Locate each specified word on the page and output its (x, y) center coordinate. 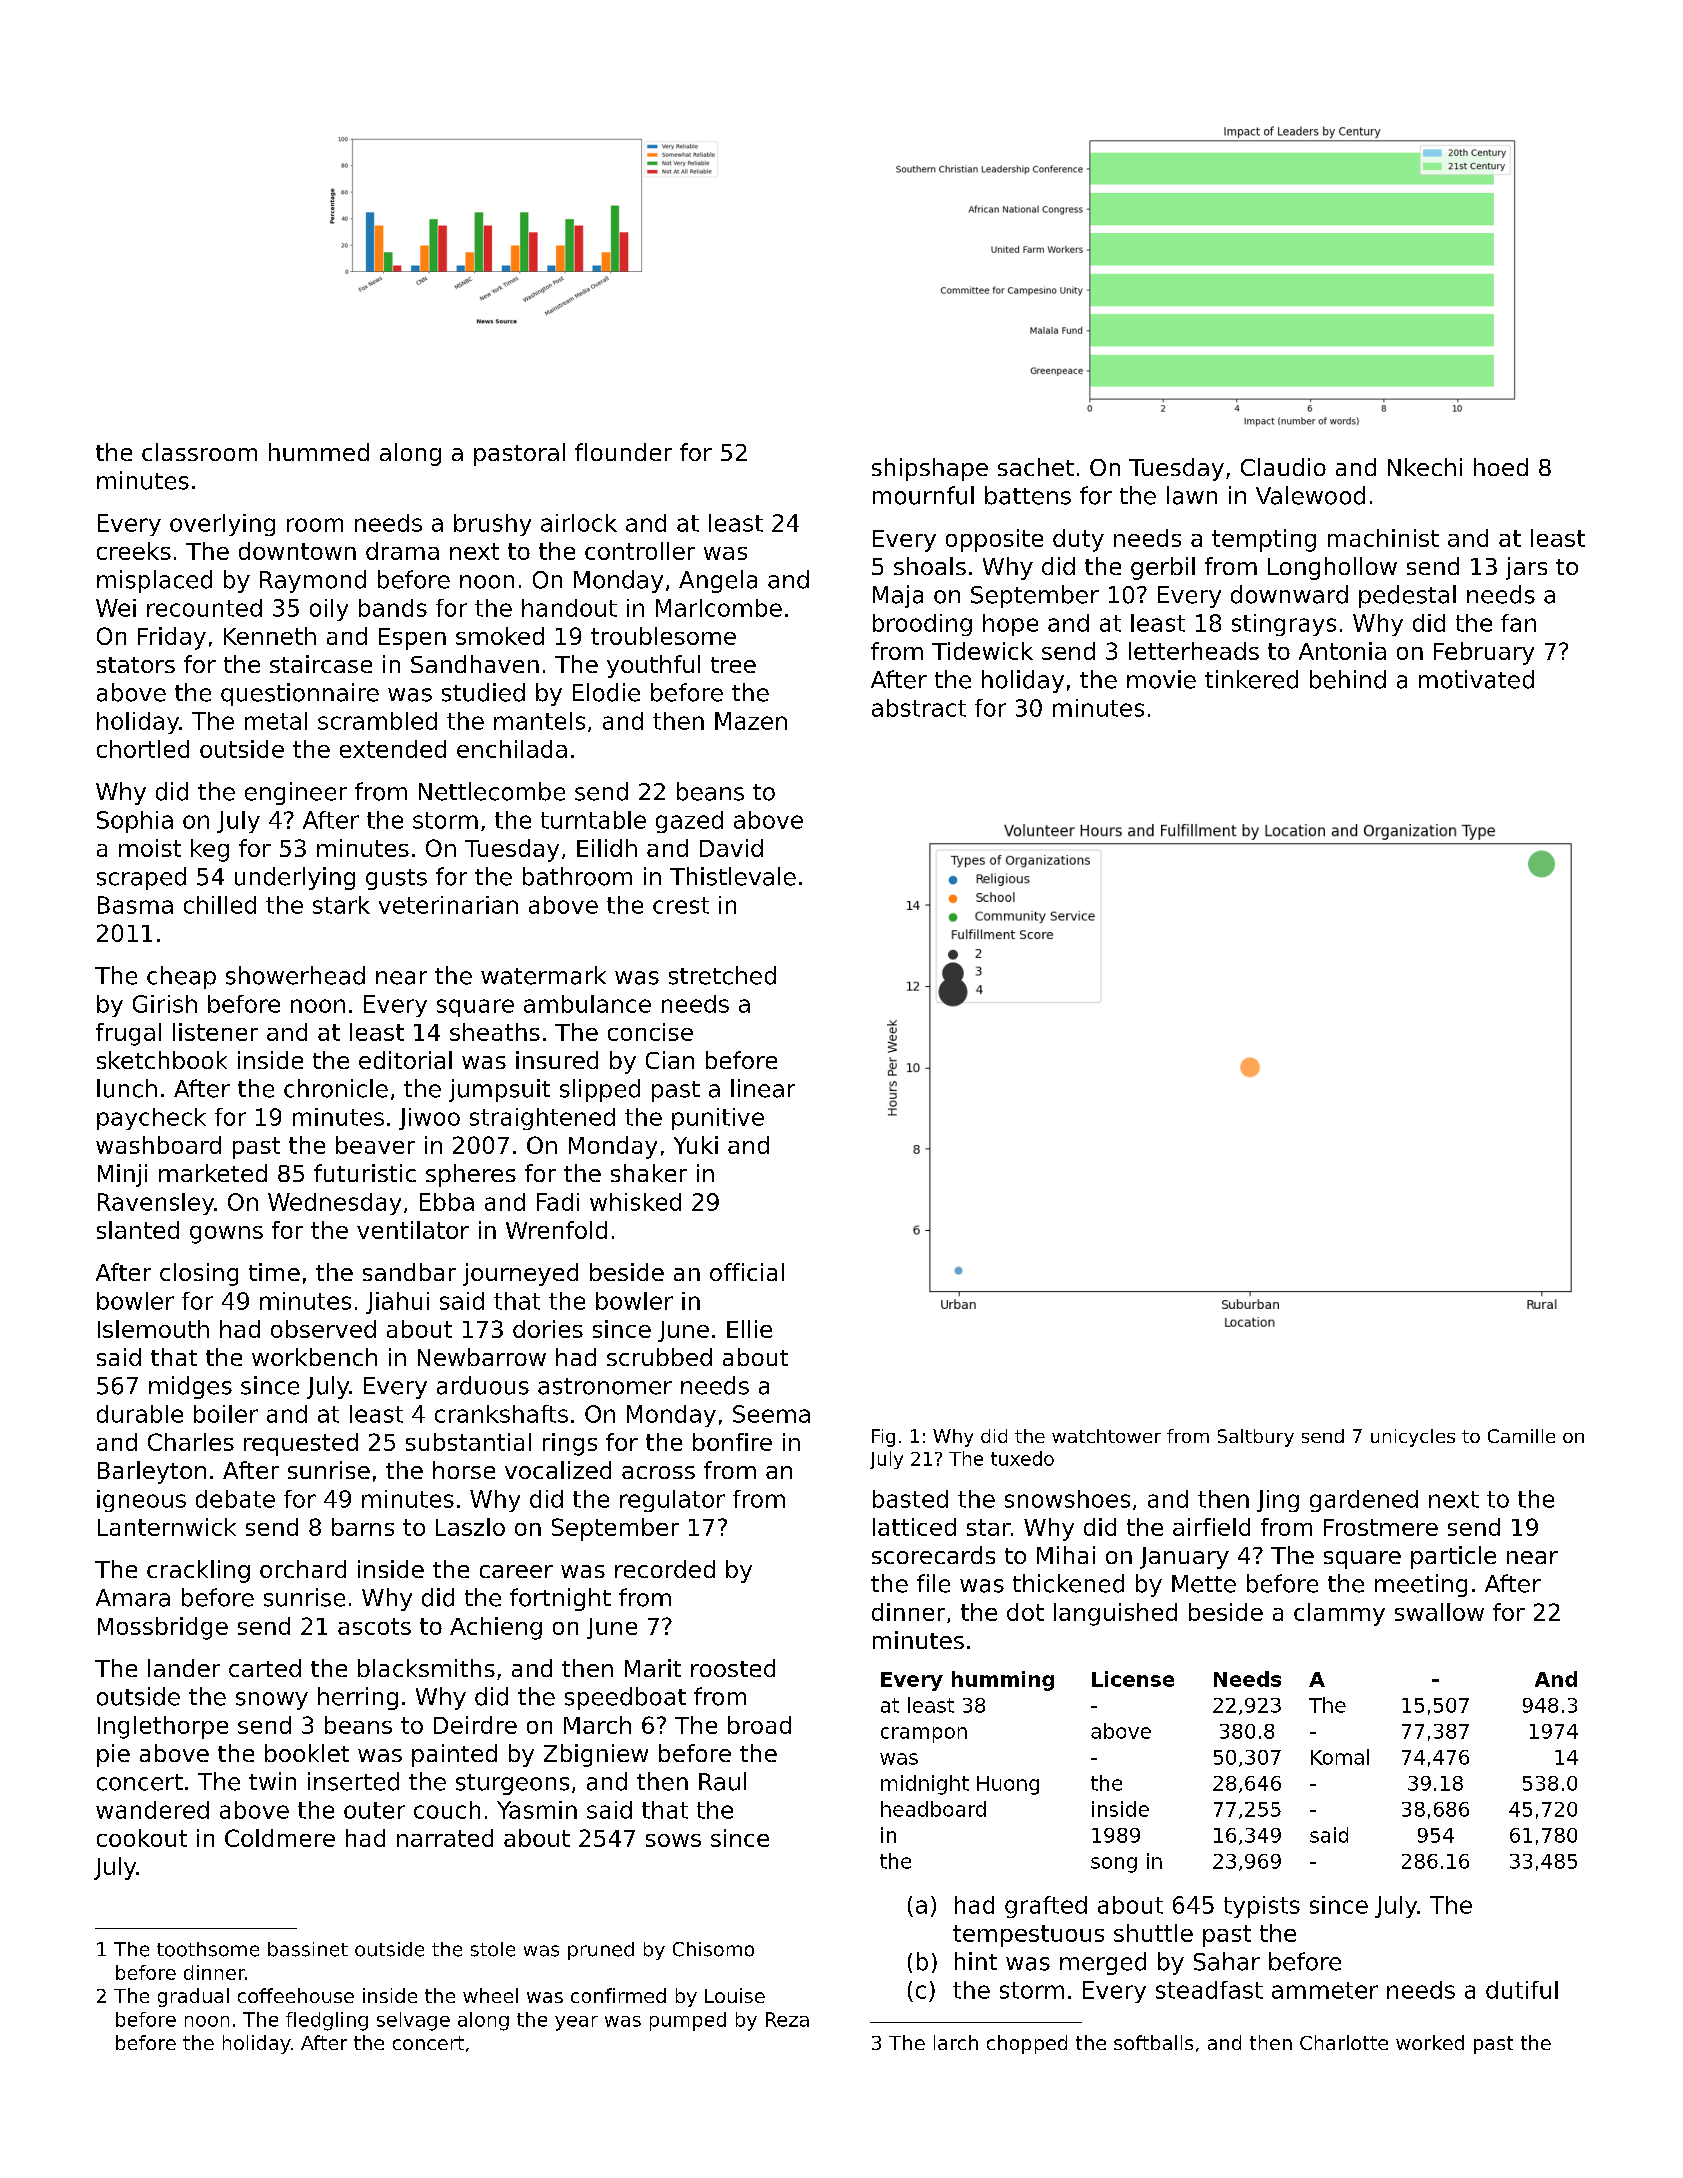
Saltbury (1256, 1438)
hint (976, 1961)
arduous (483, 1385)
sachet (1036, 467)
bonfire (732, 1442)
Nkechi (1425, 467)
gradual (193, 1997)
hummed (319, 452)
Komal (1340, 1757)
